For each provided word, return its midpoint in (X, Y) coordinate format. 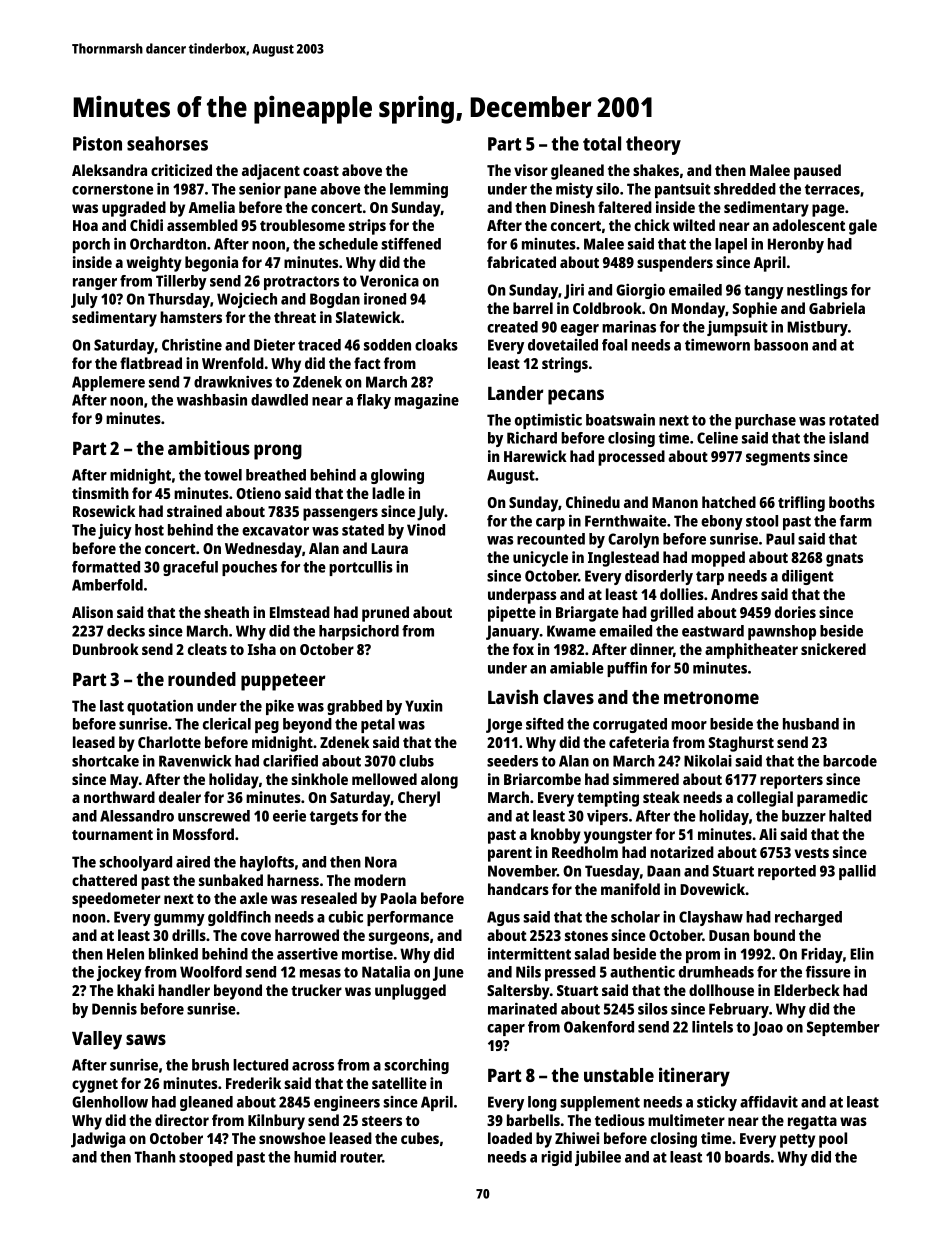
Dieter (274, 345)
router (361, 1157)
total (602, 143)
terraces (832, 189)
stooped (206, 1158)
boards (747, 1157)
